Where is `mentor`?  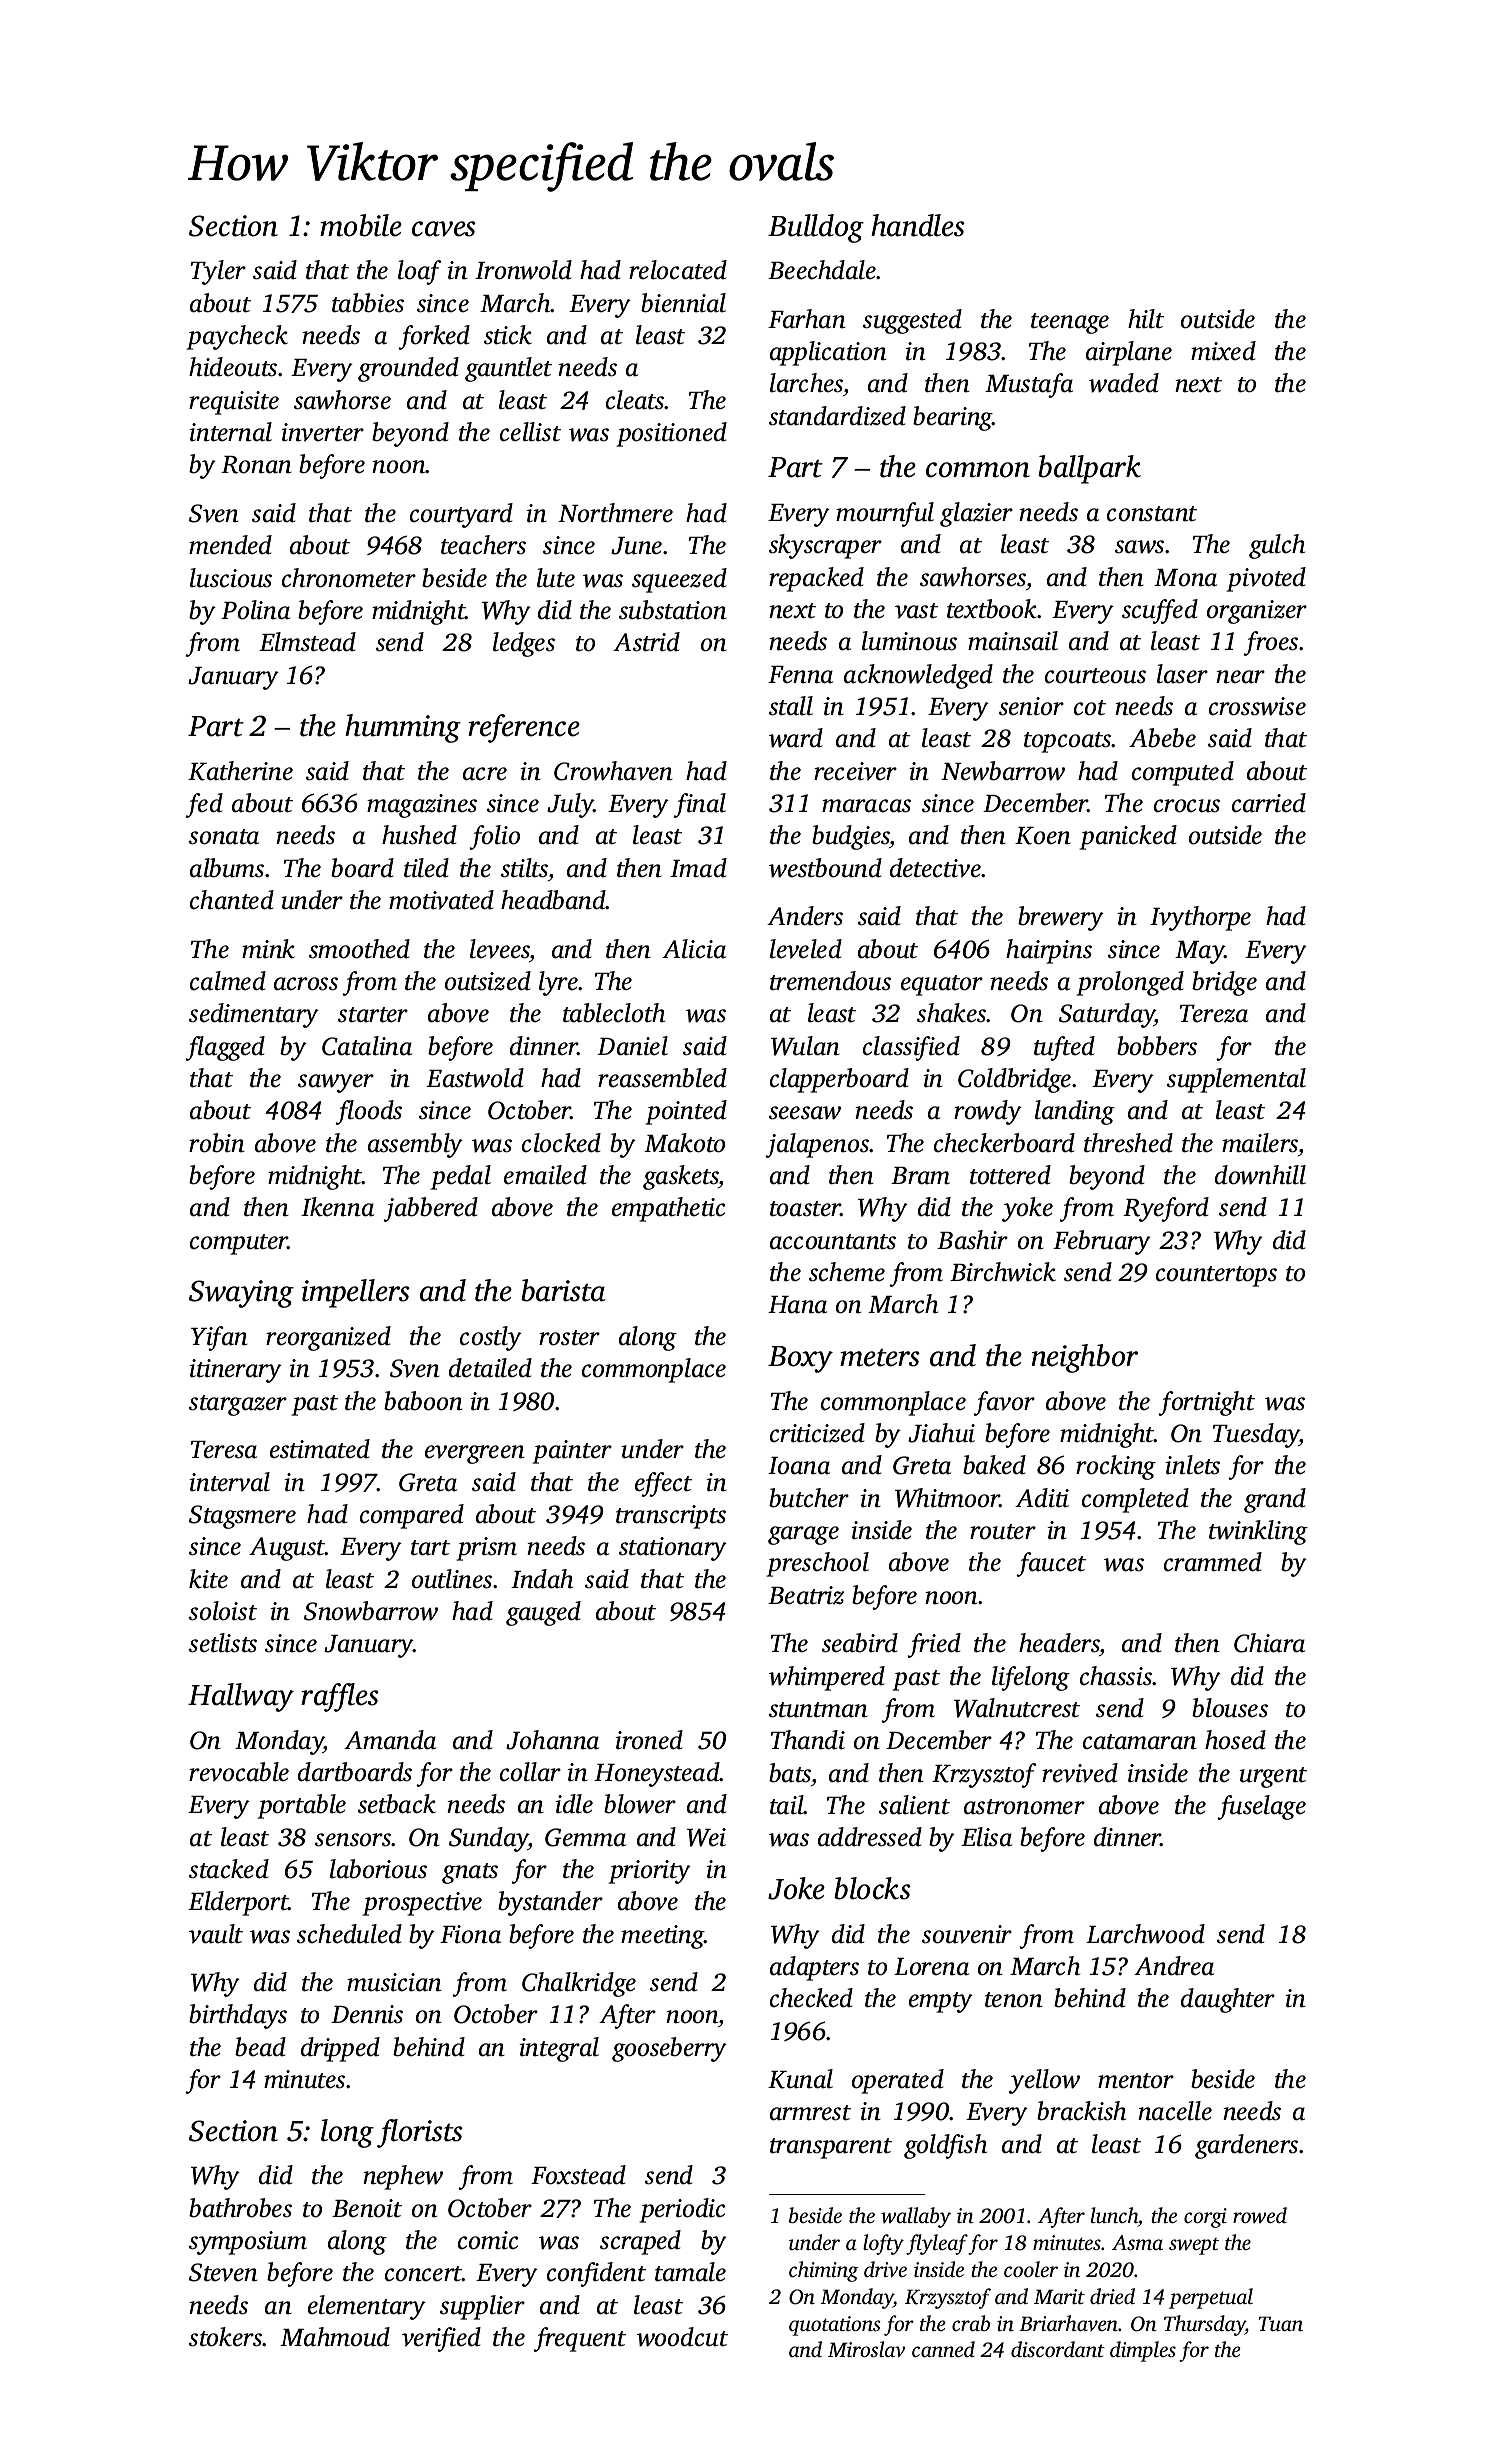 mentor is located at coordinates (1136, 2081).
